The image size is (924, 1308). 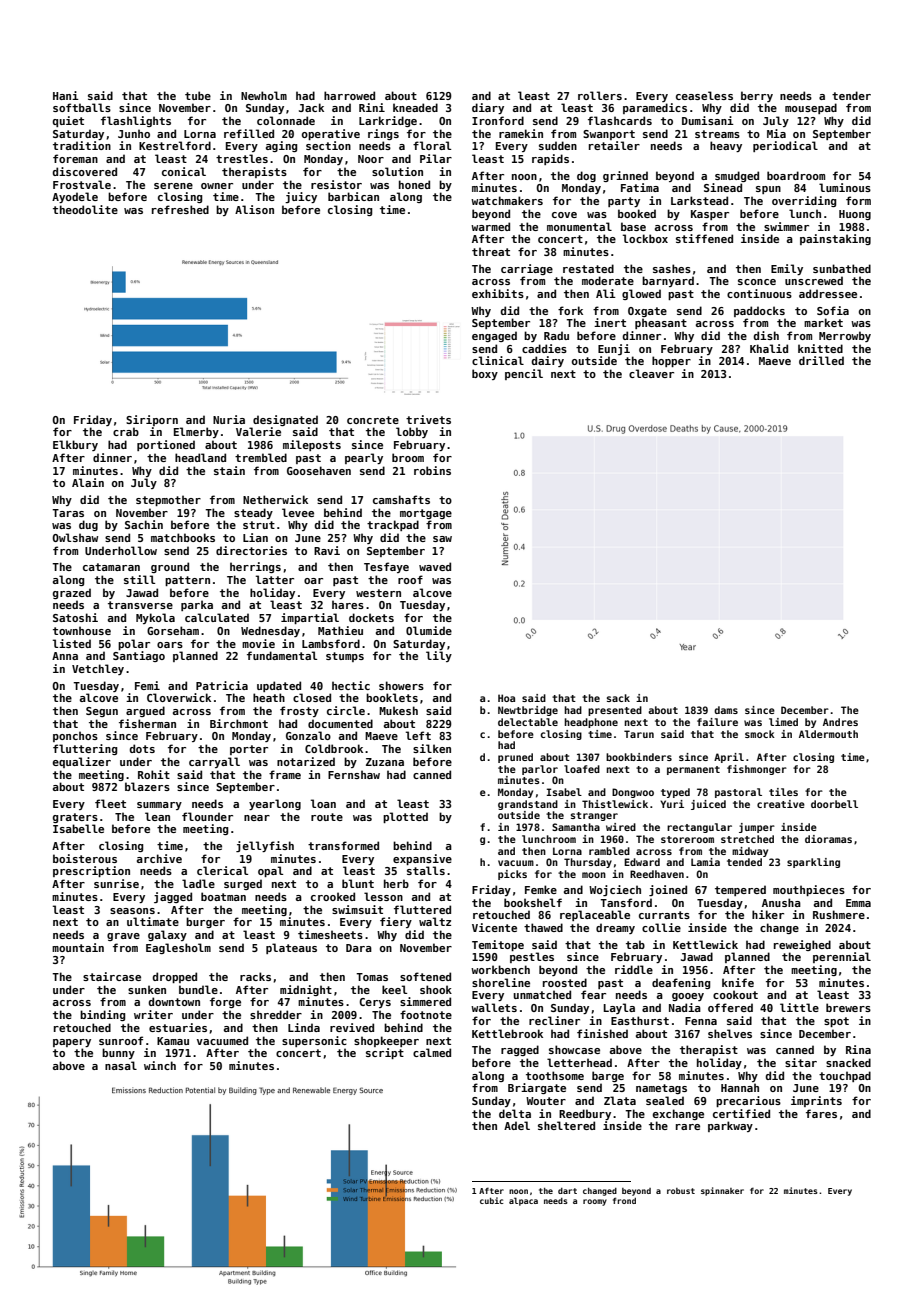 What do you see at coordinates (173, 186) in the screenshot?
I see `serene` at bounding box center [173, 186].
